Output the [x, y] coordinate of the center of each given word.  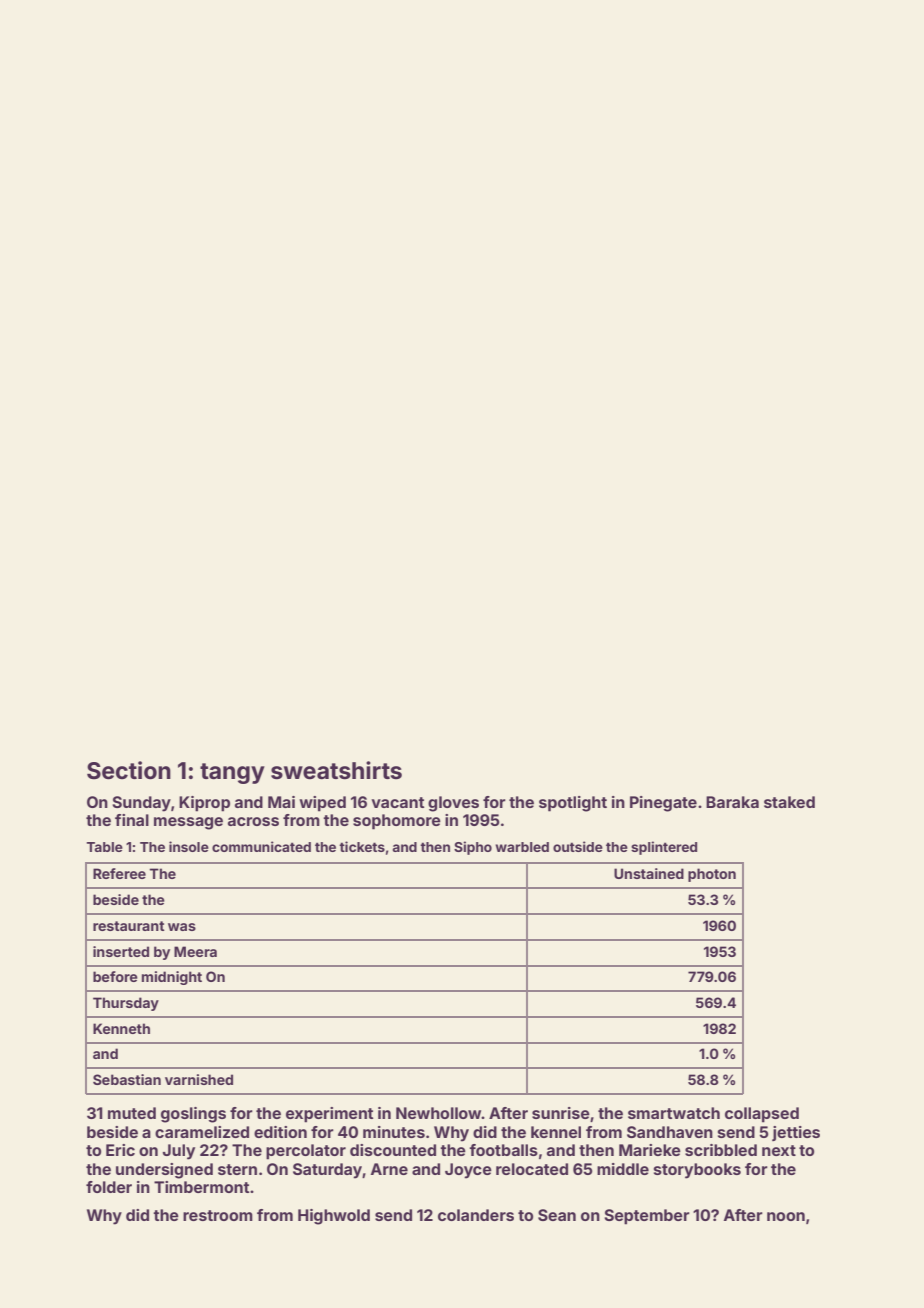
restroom [218, 1215]
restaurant [129, 926]
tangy [232, 773]
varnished [199, 1079]
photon [712, 875]
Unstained [649, 873]
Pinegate [663, 804]
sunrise [561, 1113]
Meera [195, 951]
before [115, 976]
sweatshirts [336, 770]
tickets [362, 846]
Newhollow [439, 1113]
